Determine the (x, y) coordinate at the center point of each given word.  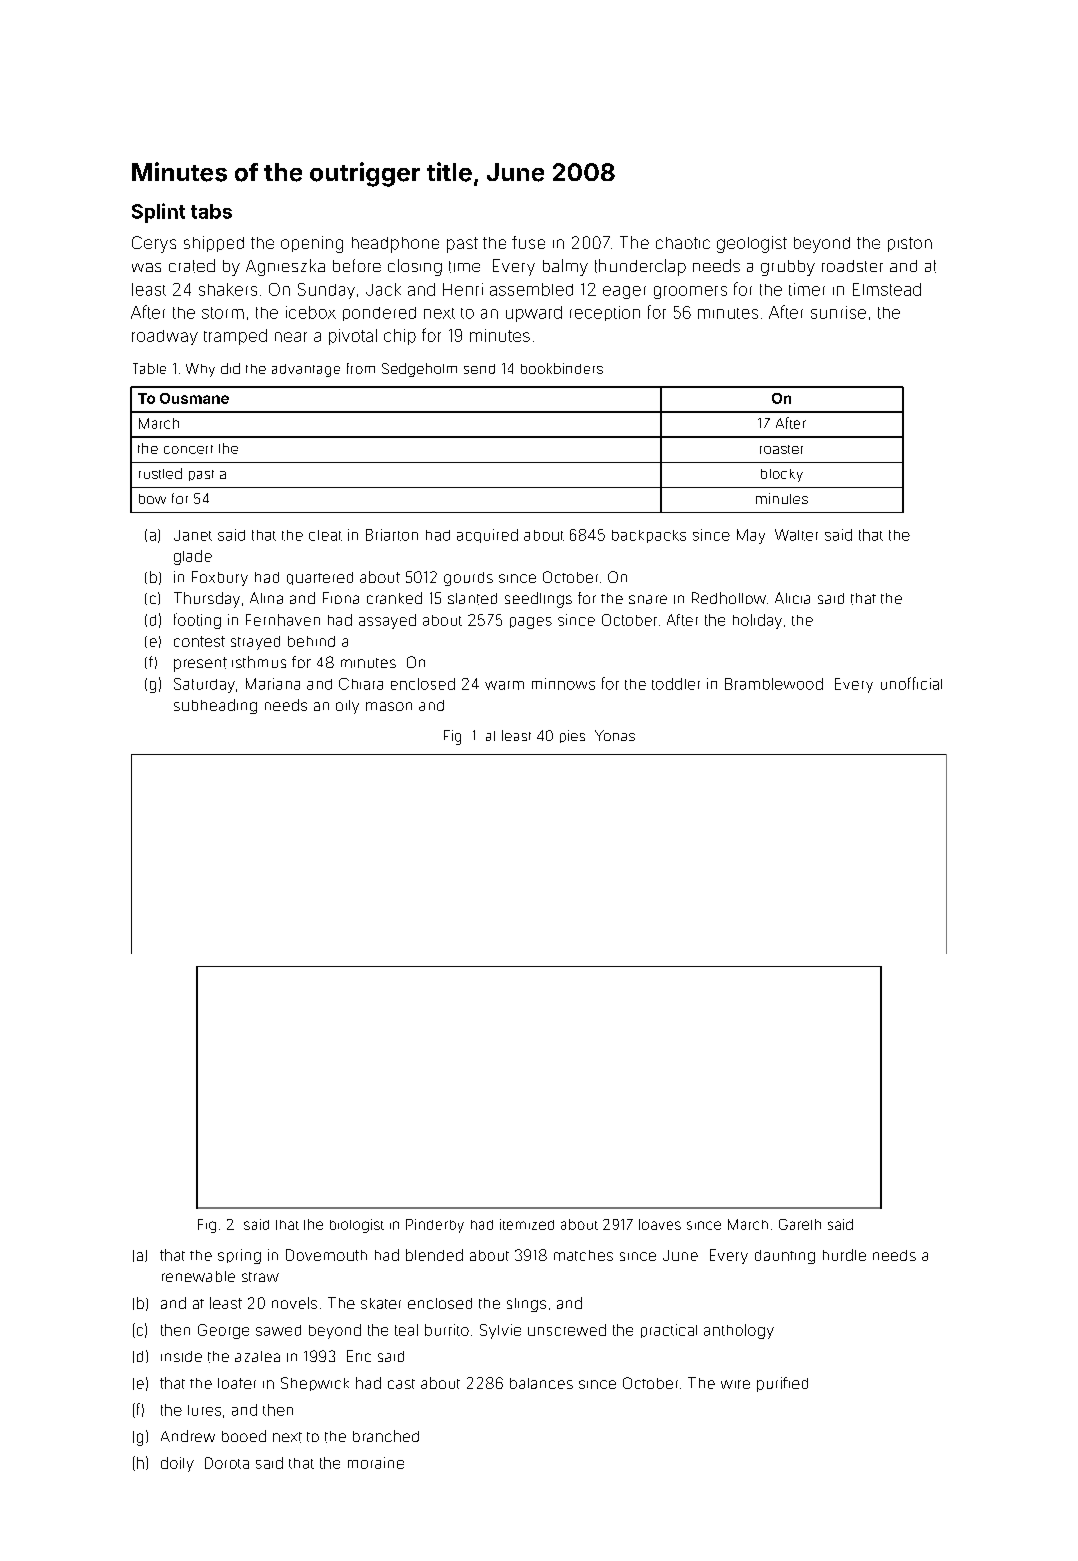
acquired (487, 536)
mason (389, 706)
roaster (781, 449)
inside (181, 1356)
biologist (357, 1226)
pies (572, 736)
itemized (527, 1224)
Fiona (341, 598)
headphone (395, 245)
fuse (528, 242)
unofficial (911, 683)
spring (239, 1256)
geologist (752, 244)
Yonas (615, 735)
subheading (215, 706)
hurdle (844, 1255)
